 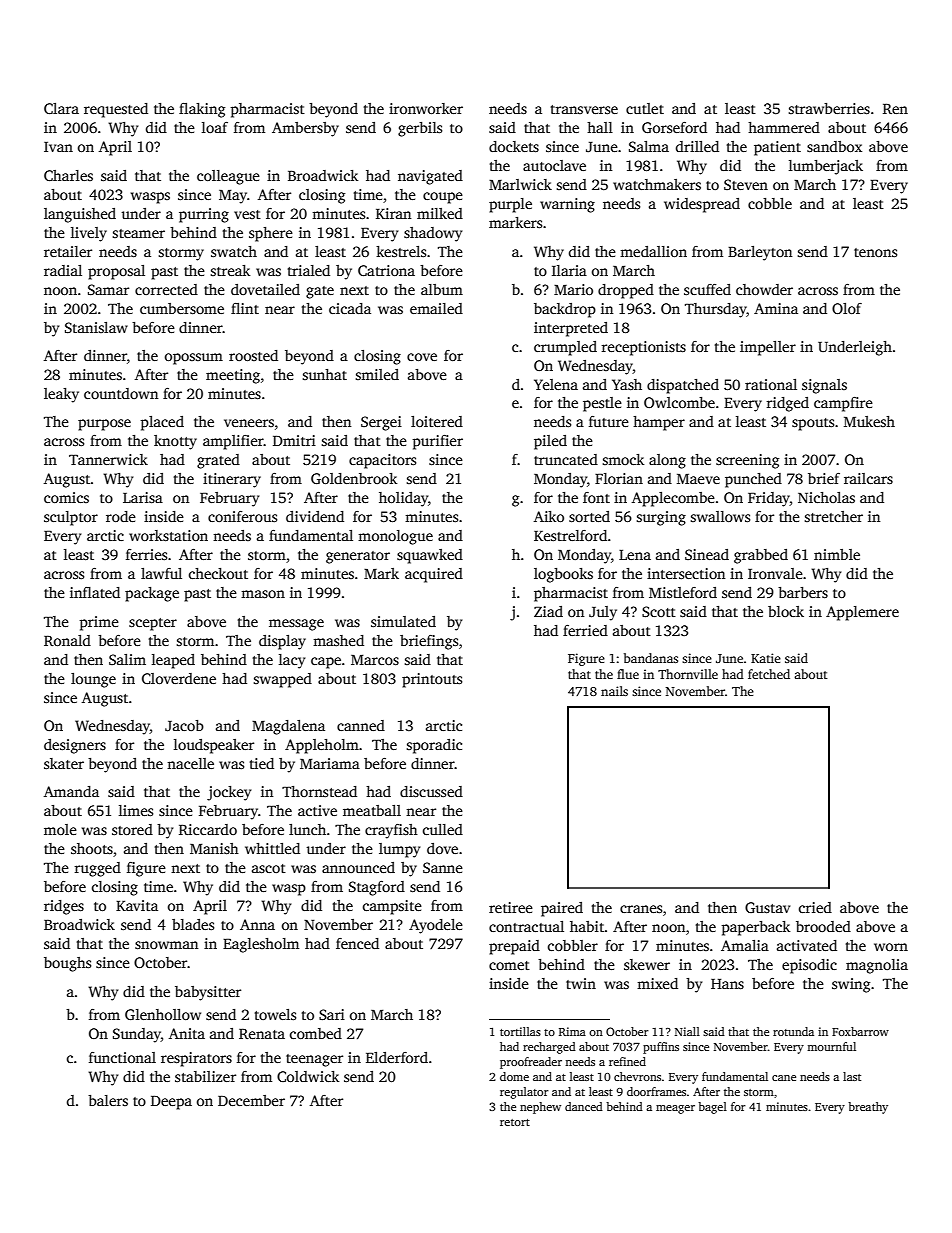 I want to click on loaf, so click(x=215, y=127).
